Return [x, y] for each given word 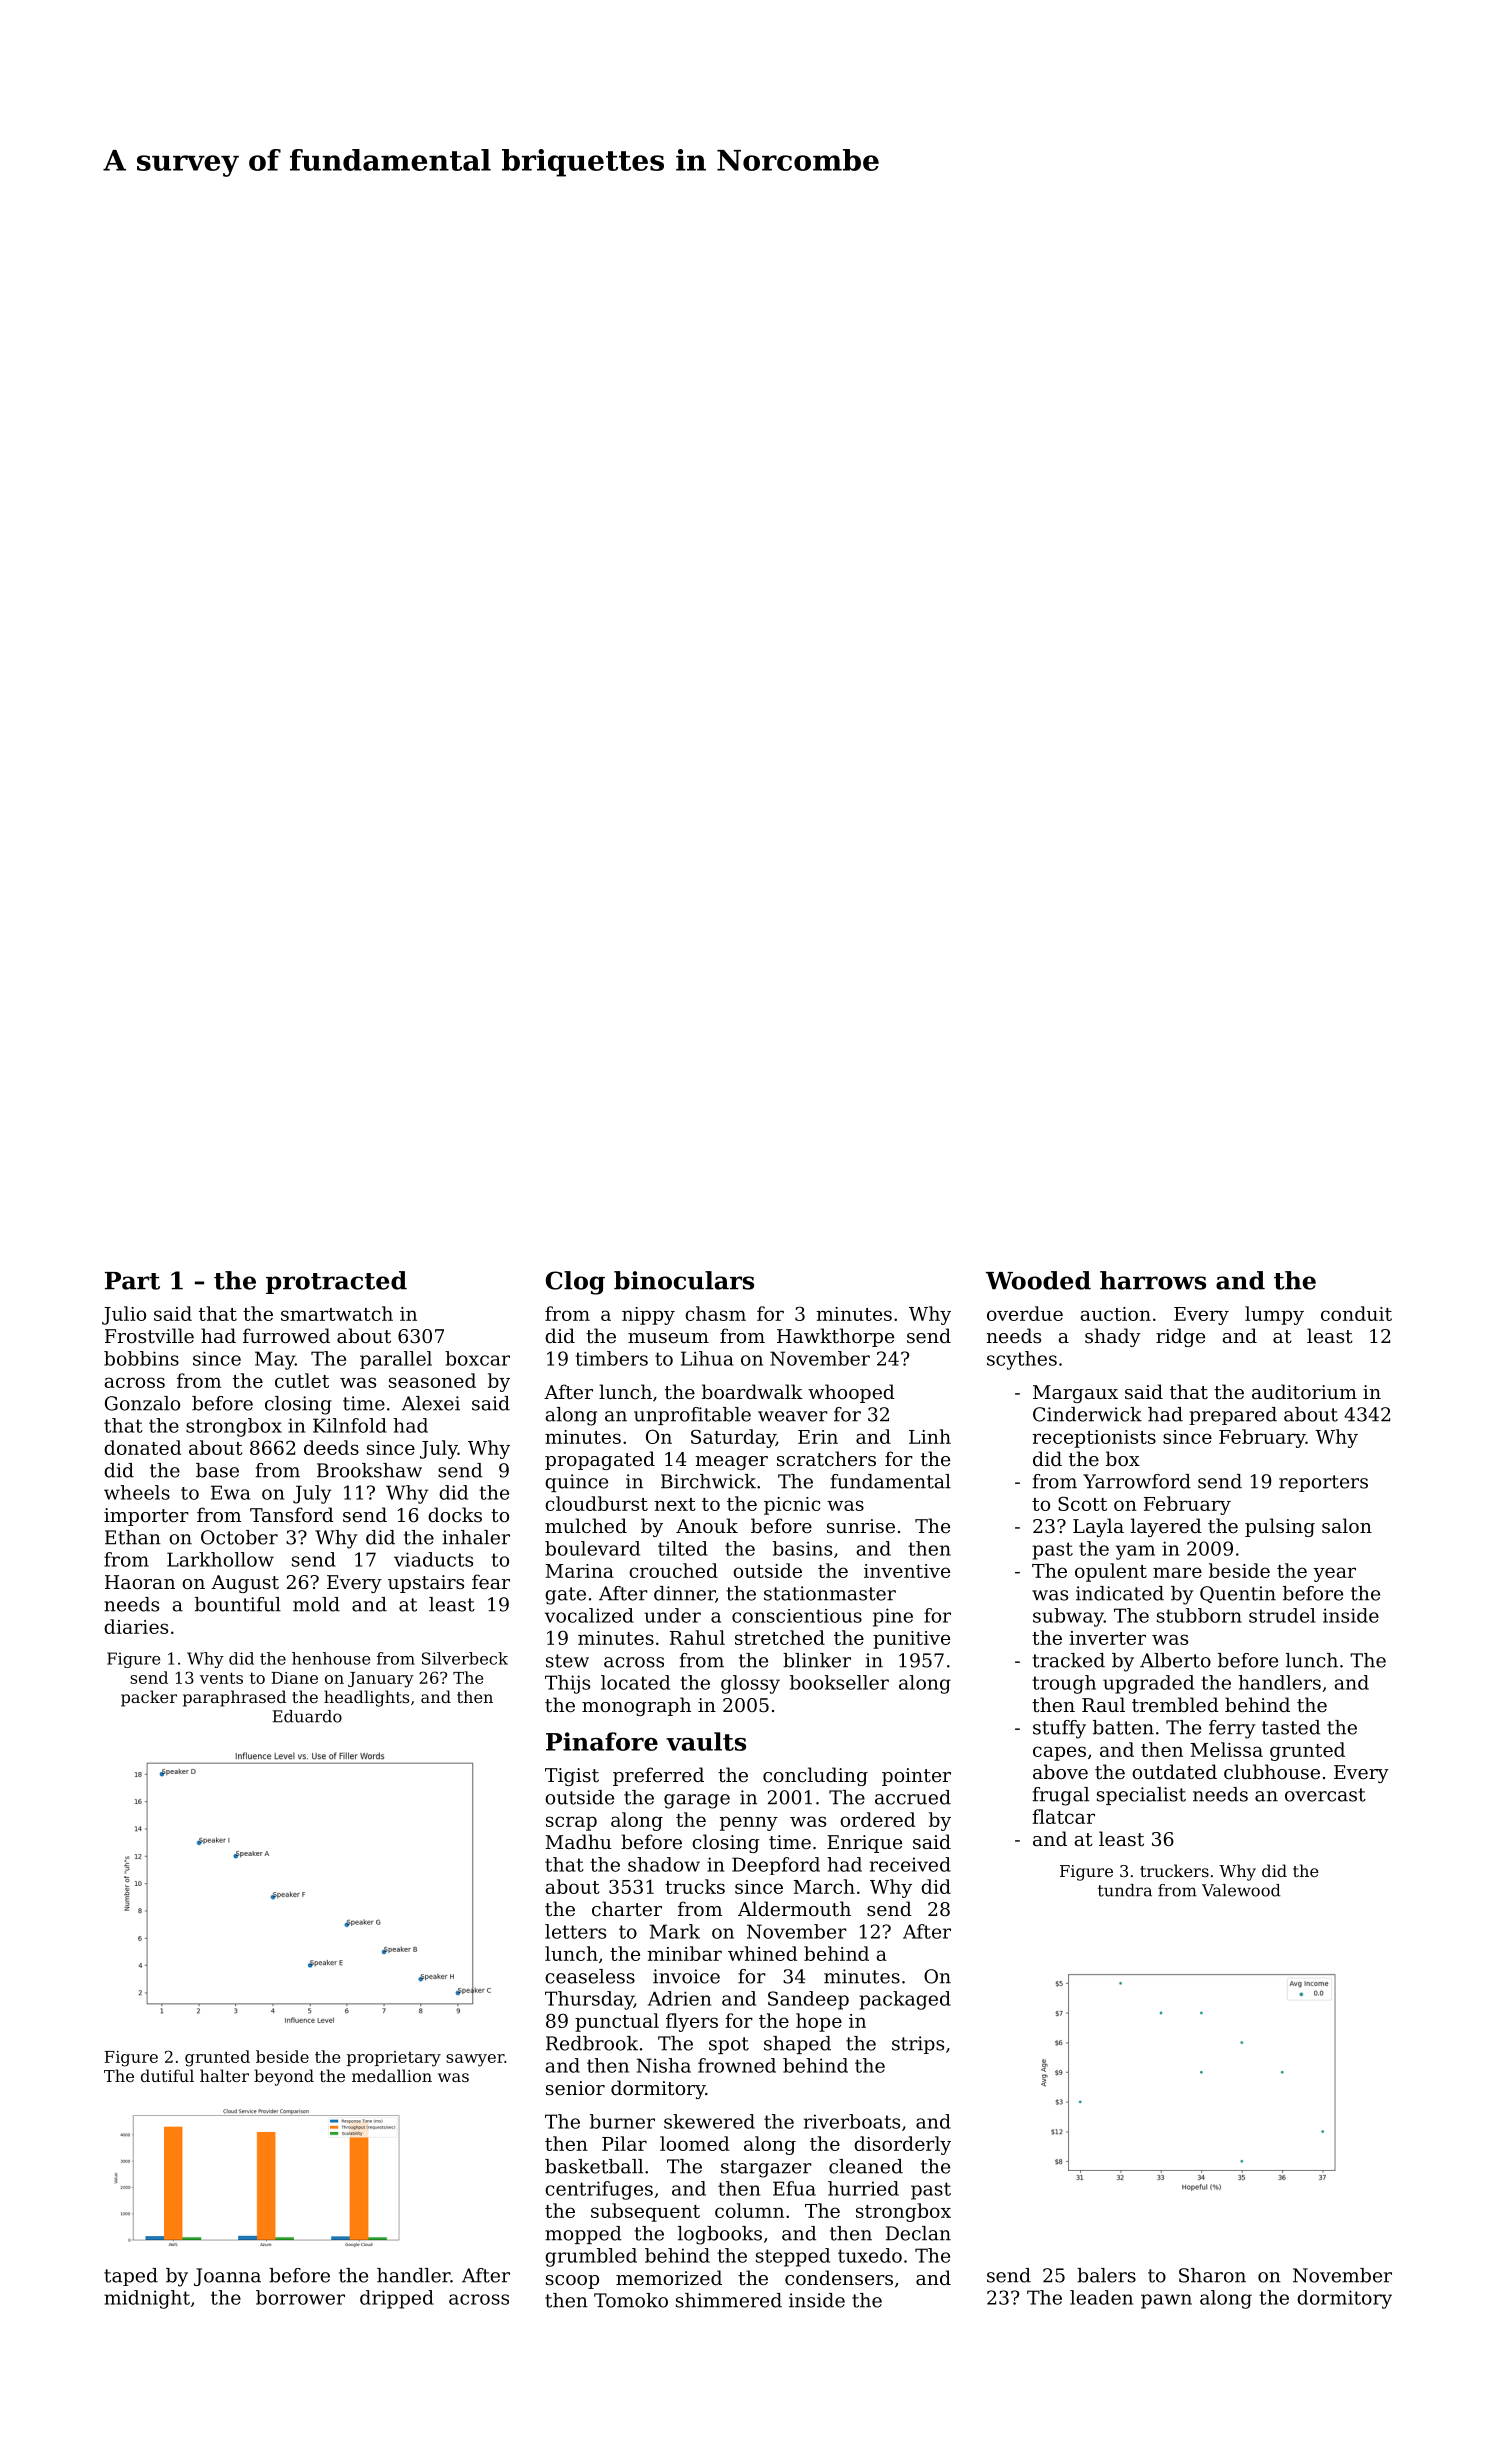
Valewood [1241, 1890]
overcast [1325, 1795]
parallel [396, 1360]
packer [149, 1698]
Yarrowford [1137, 1481]
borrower [300, 2297]
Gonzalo [142, 1403]
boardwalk [752, 1391]
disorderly [902, 2145]
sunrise [861, 1526]
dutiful [167, 2075]
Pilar [624, 2143]
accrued [913, 1797]
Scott [1082, 1503]
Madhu [578, 1841]
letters [575, 1931]
